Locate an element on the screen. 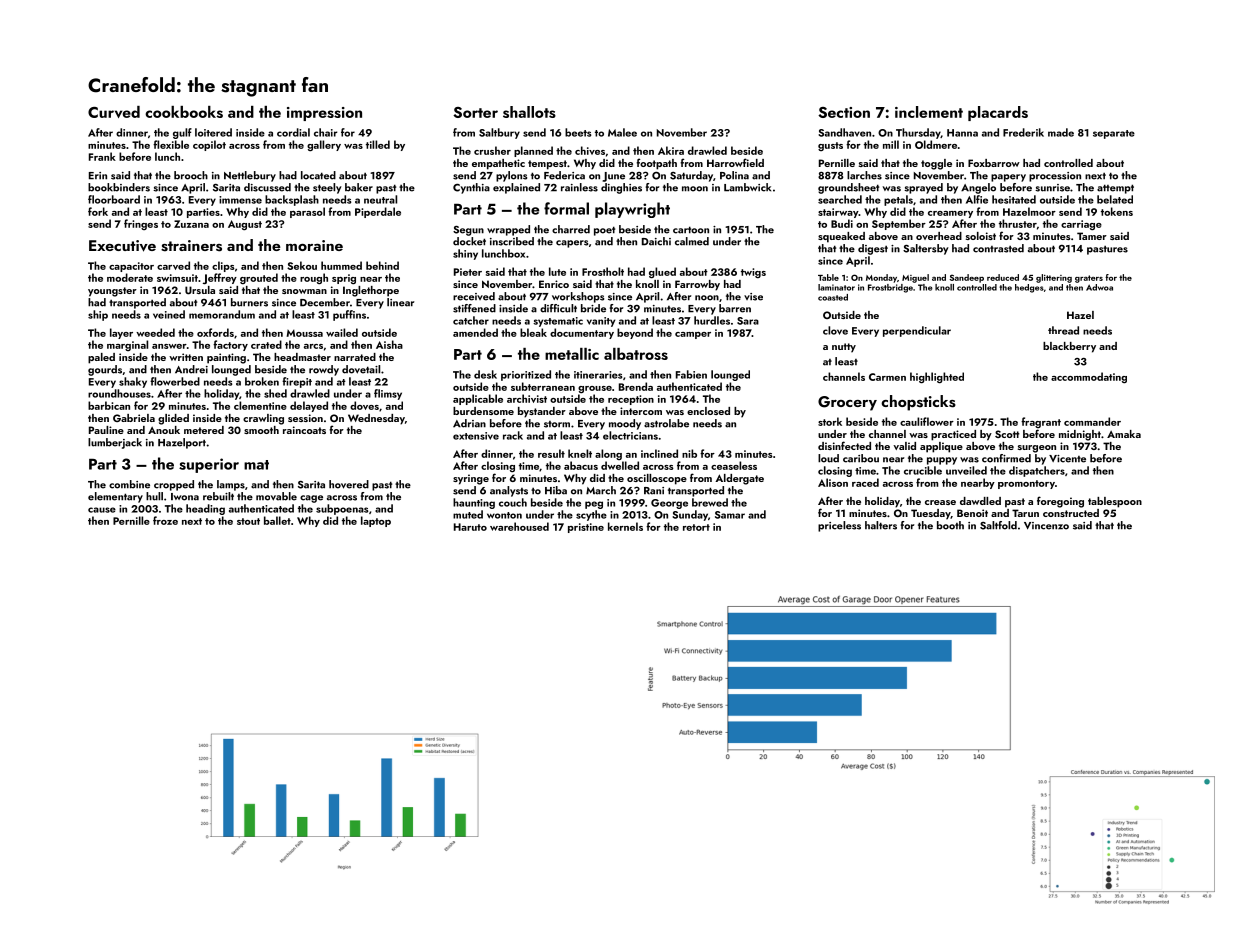 This screenshot has height=952, width=1233. clementine is located at coordinates (260, 405).
